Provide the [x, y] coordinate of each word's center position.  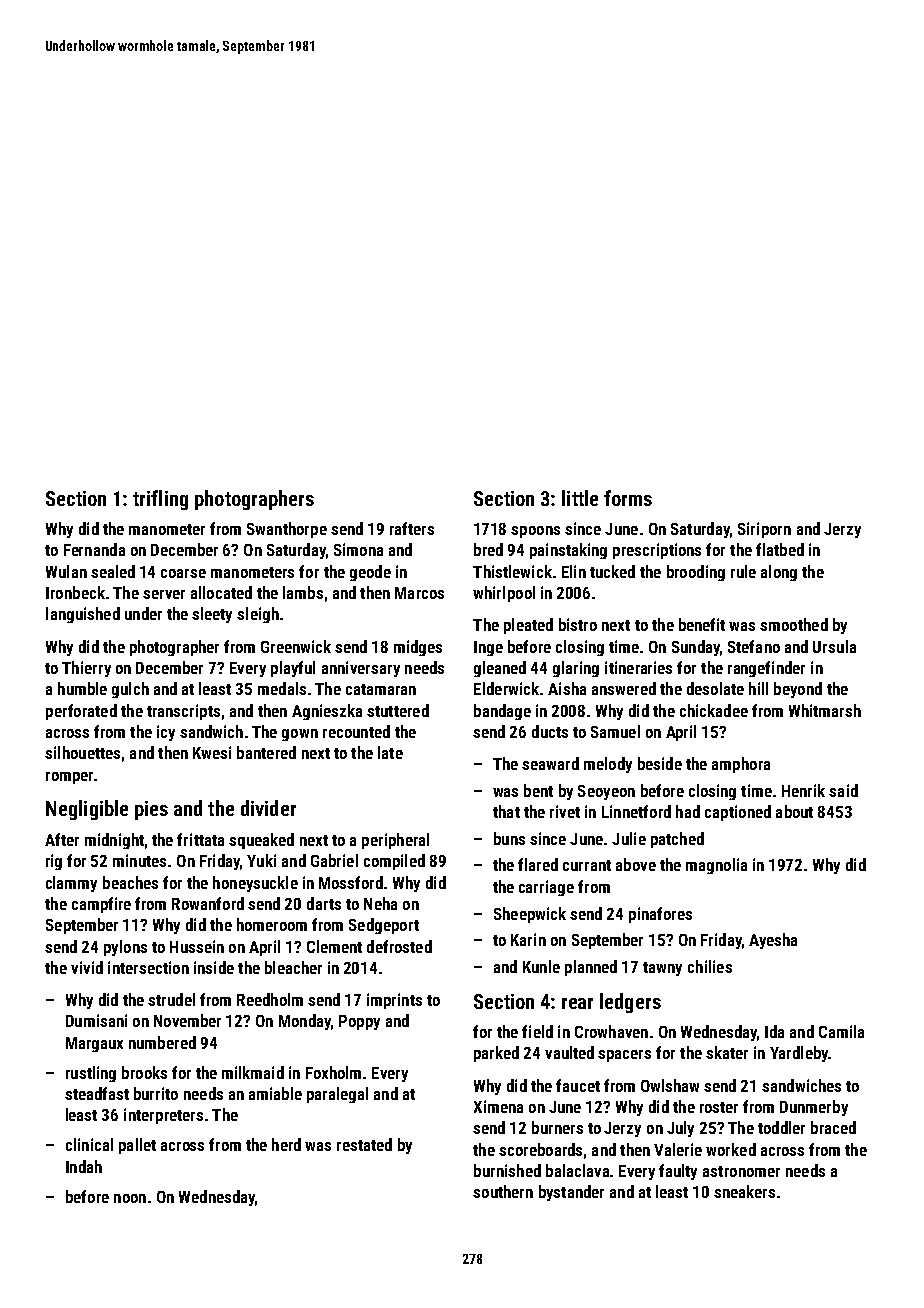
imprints [394, 1001]
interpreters [163, 1116]
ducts [550, 731]
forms [628, 498]
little [580, 498]
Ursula [834, 646]
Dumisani [96, 1020]
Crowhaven [611, 1031]
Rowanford [208, 903]
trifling [160, 500]
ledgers [630, 1003]
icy [166, 733]
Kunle [541, 966]
